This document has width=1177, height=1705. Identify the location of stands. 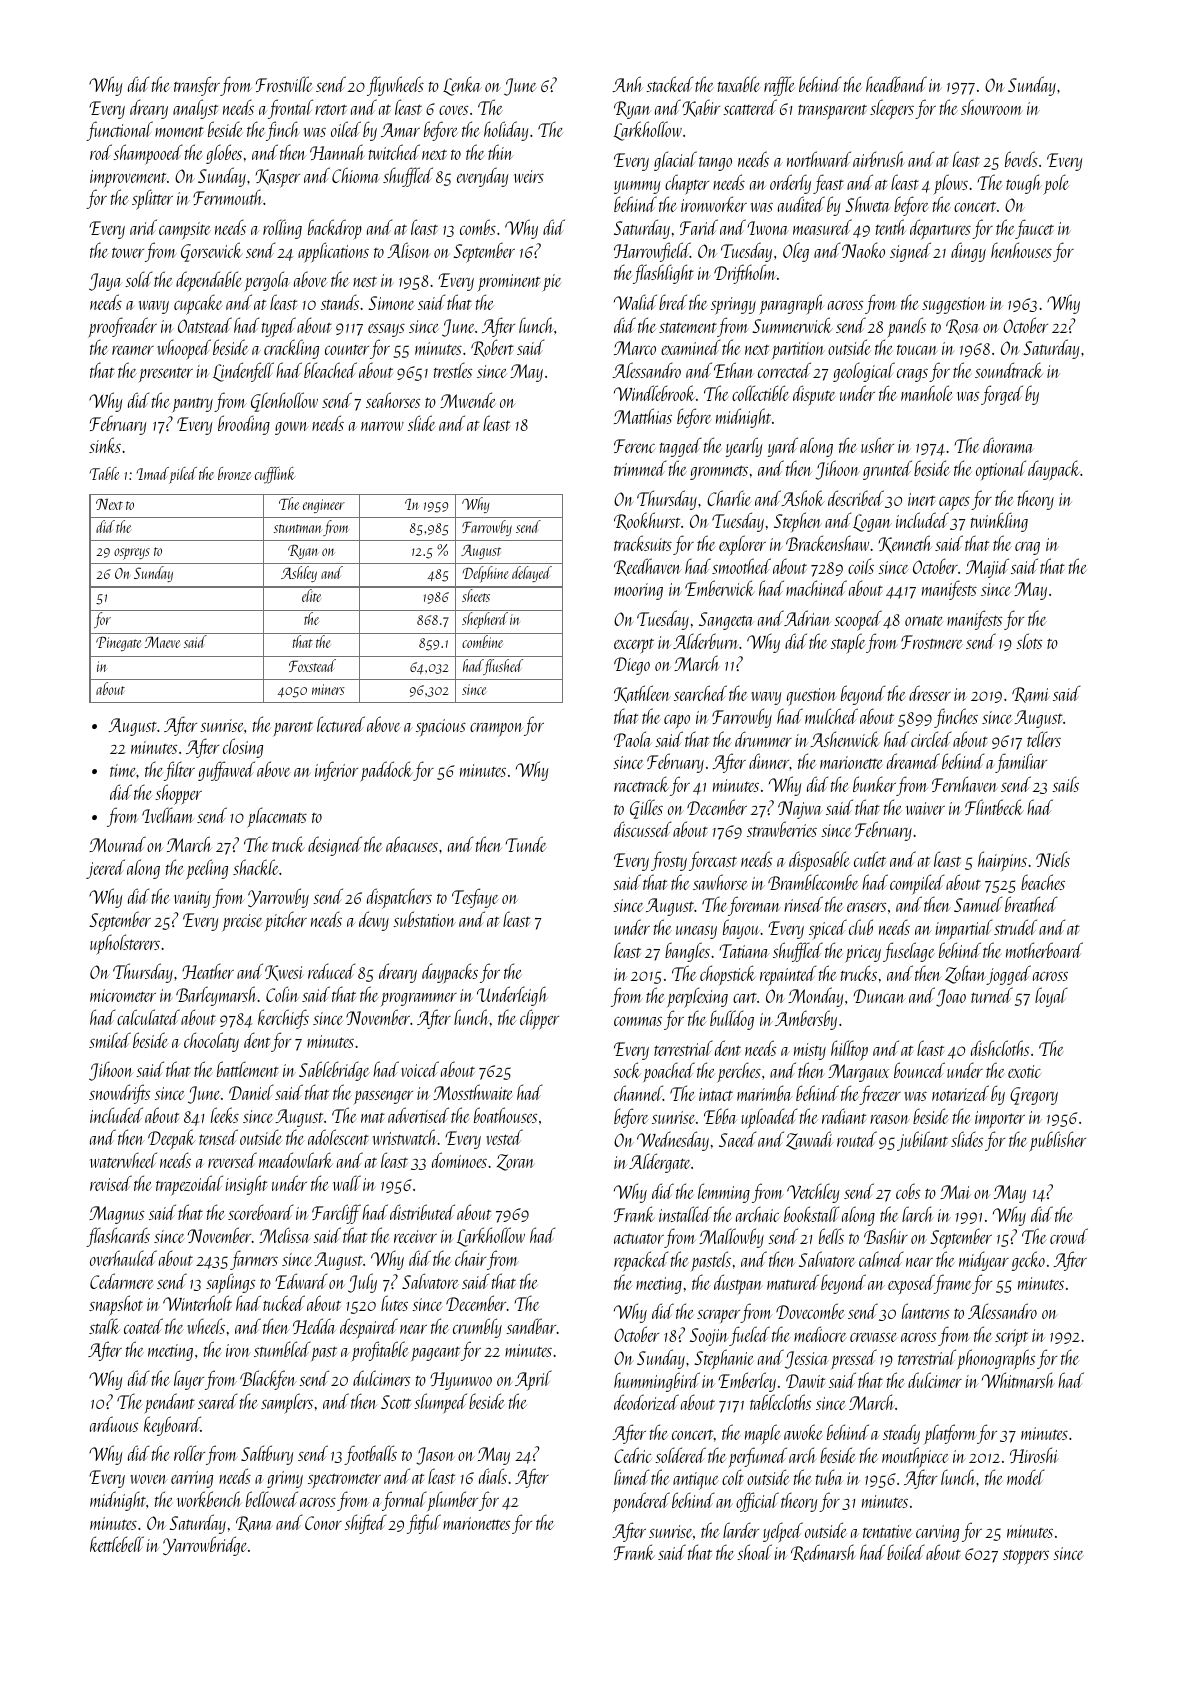
(340, 302).
